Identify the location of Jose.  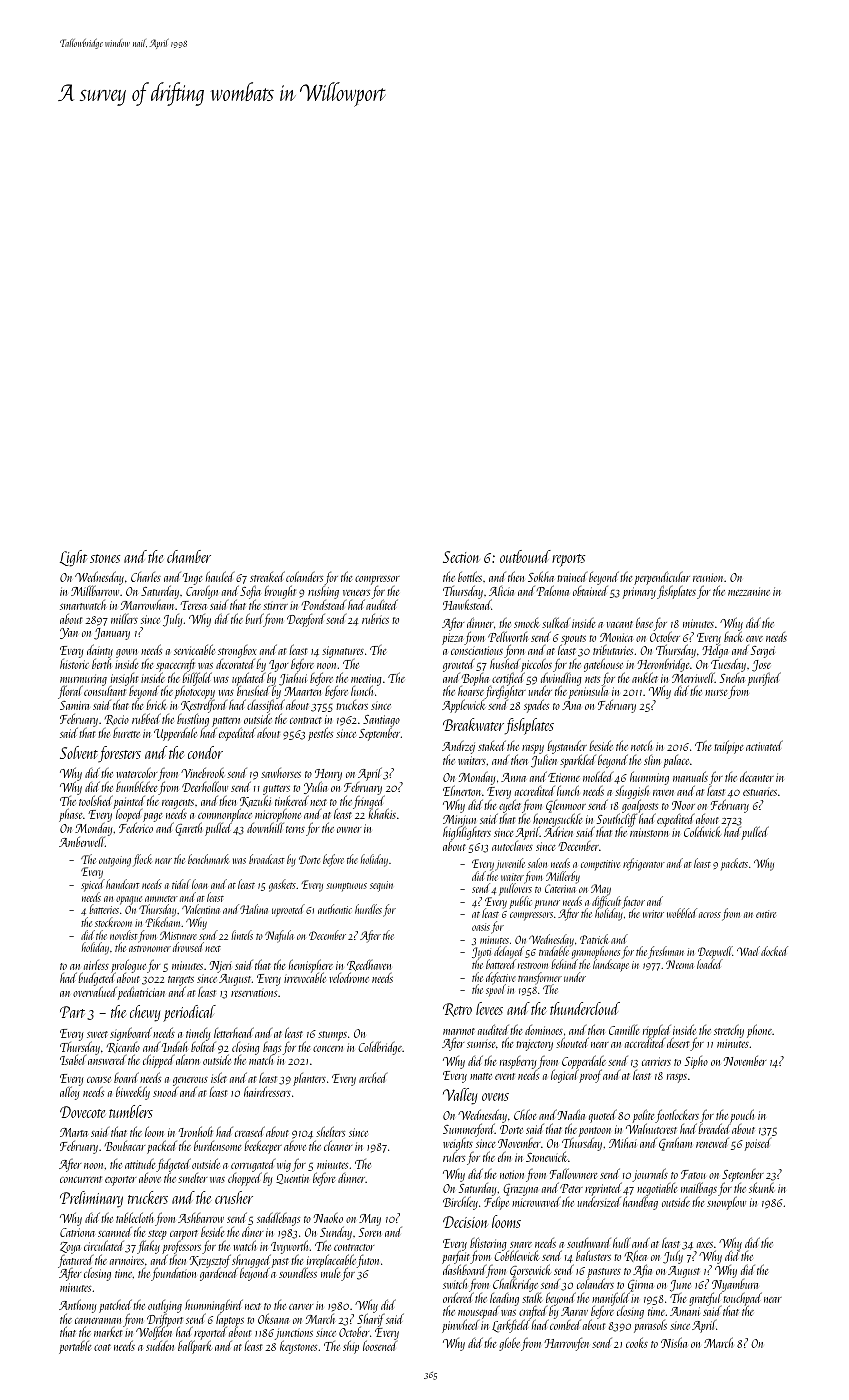
(761, 666).
